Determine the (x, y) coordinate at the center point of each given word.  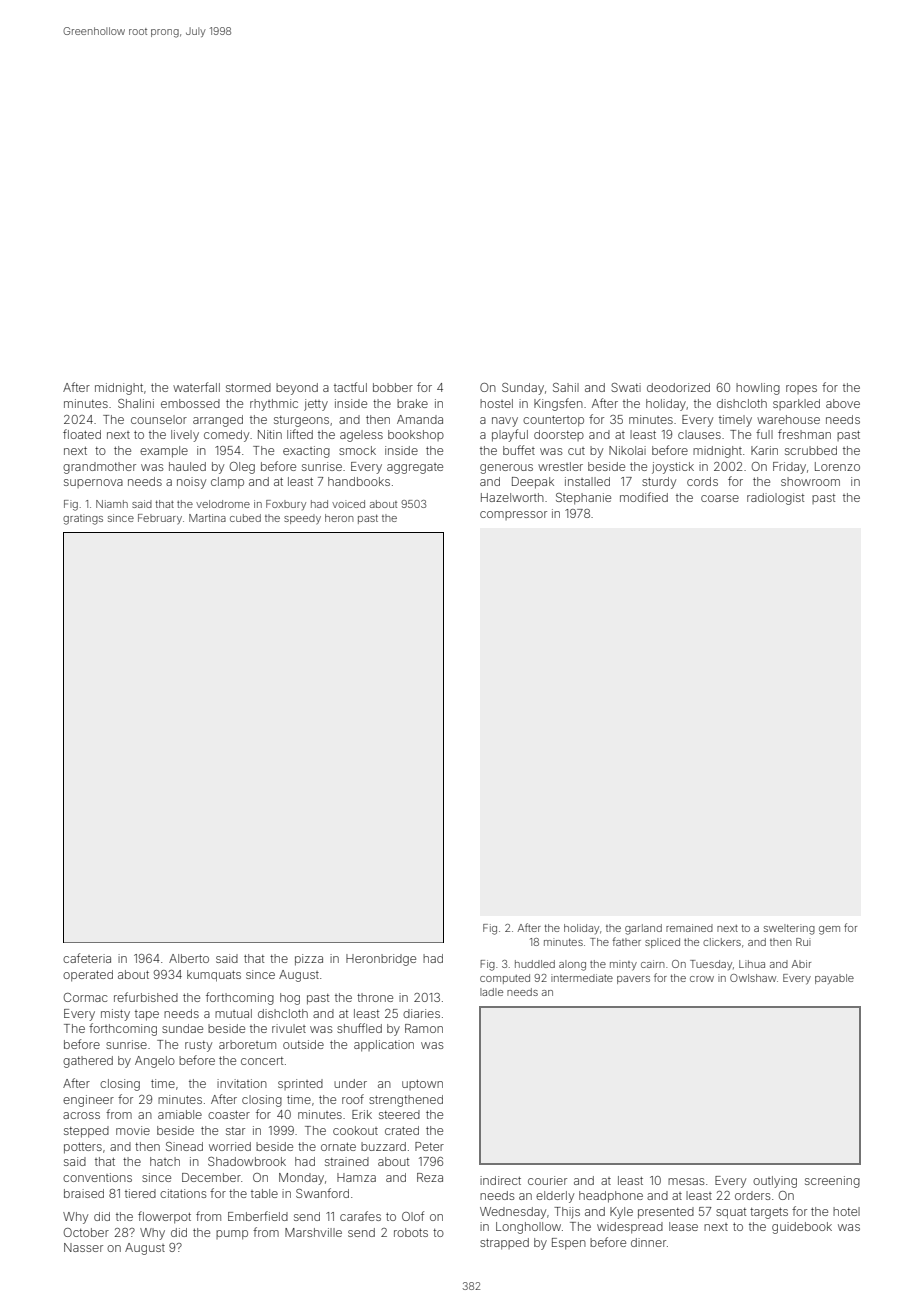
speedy (302, 519)
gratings (83, 519)
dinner (648, 1242)
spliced (662, 943)
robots (411, 1232)
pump (232, 1235)
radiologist (775, 499)
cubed (245, 518)
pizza (309, 960)
